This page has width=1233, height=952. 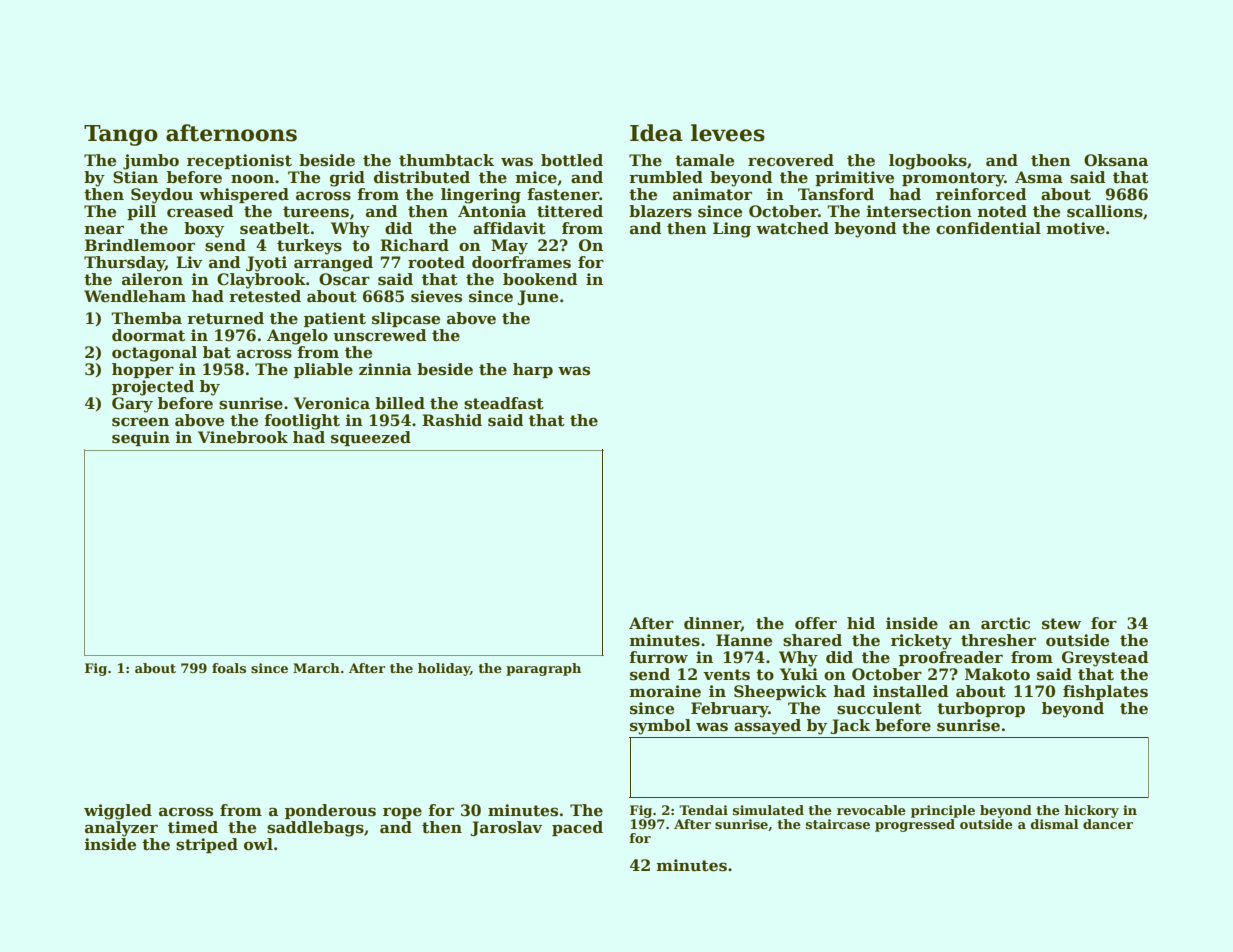 I want to click on striped, so click(x=207, y=845).
